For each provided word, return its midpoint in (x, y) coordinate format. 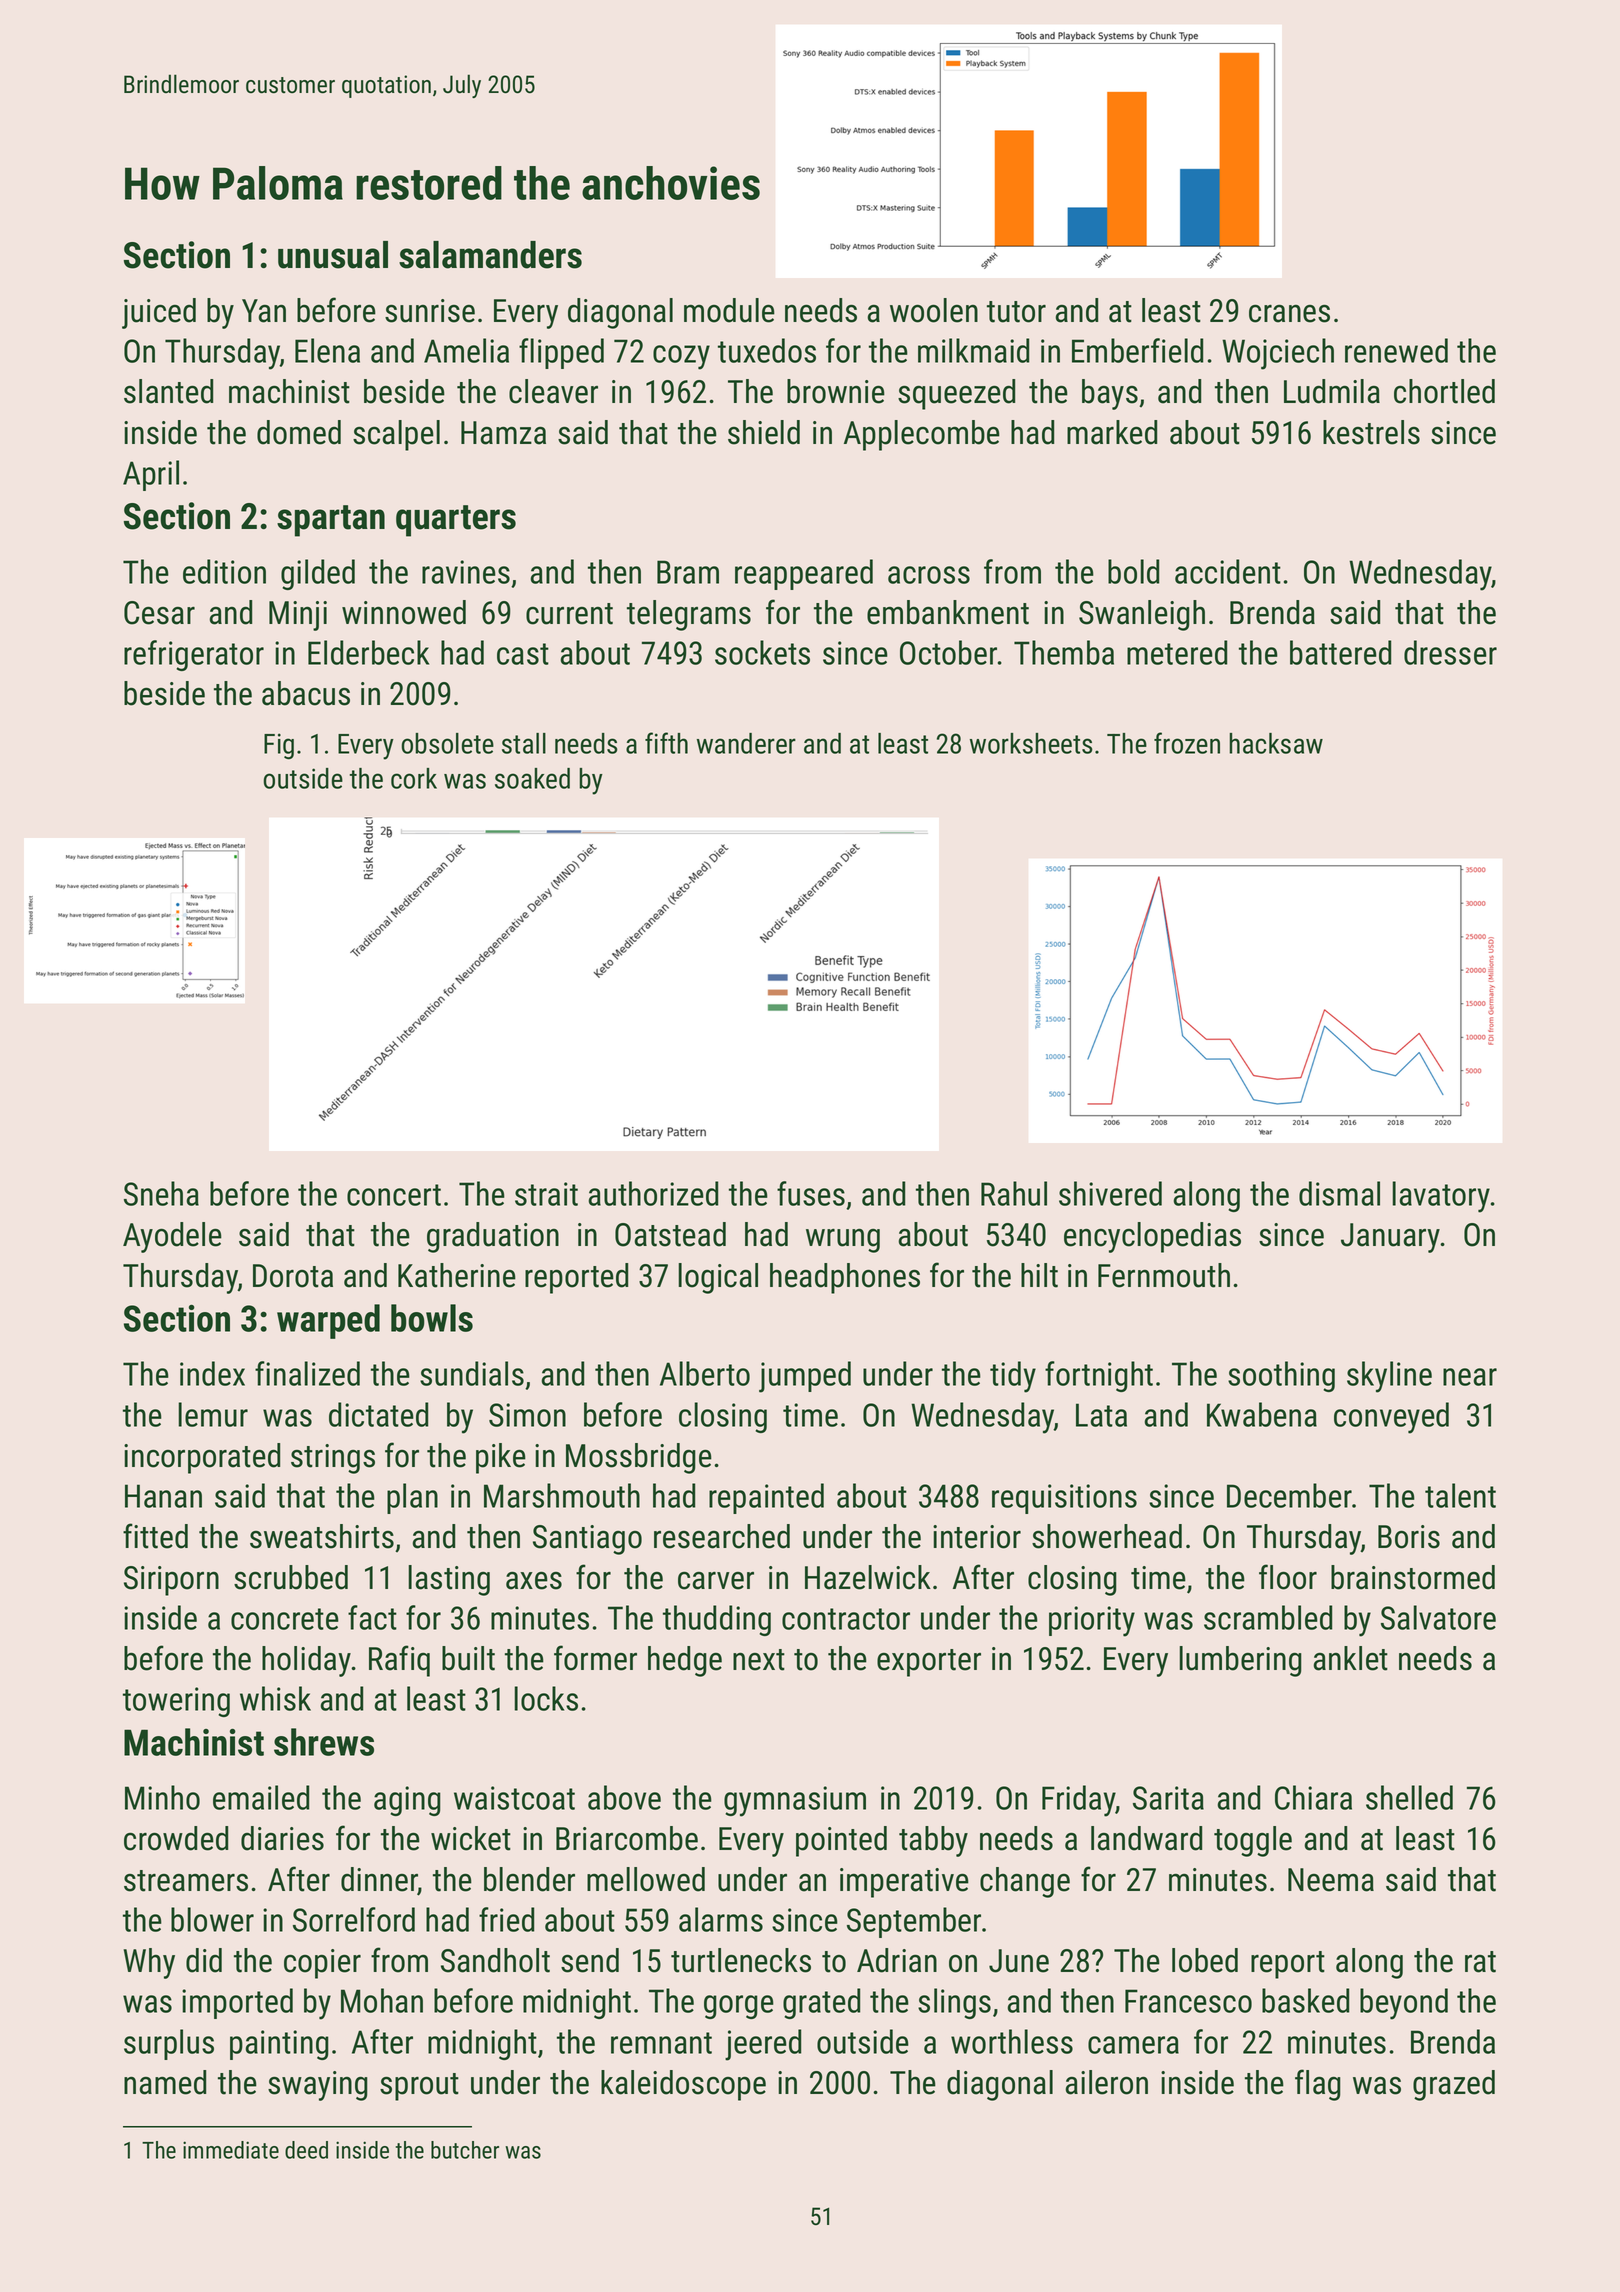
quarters (456, 521)
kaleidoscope (683, 2085)
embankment (948, 612)
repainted (766, 1498)
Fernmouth (1164, 1275)
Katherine (457, 1275)
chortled (1444, 391)
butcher (465, 2150)
